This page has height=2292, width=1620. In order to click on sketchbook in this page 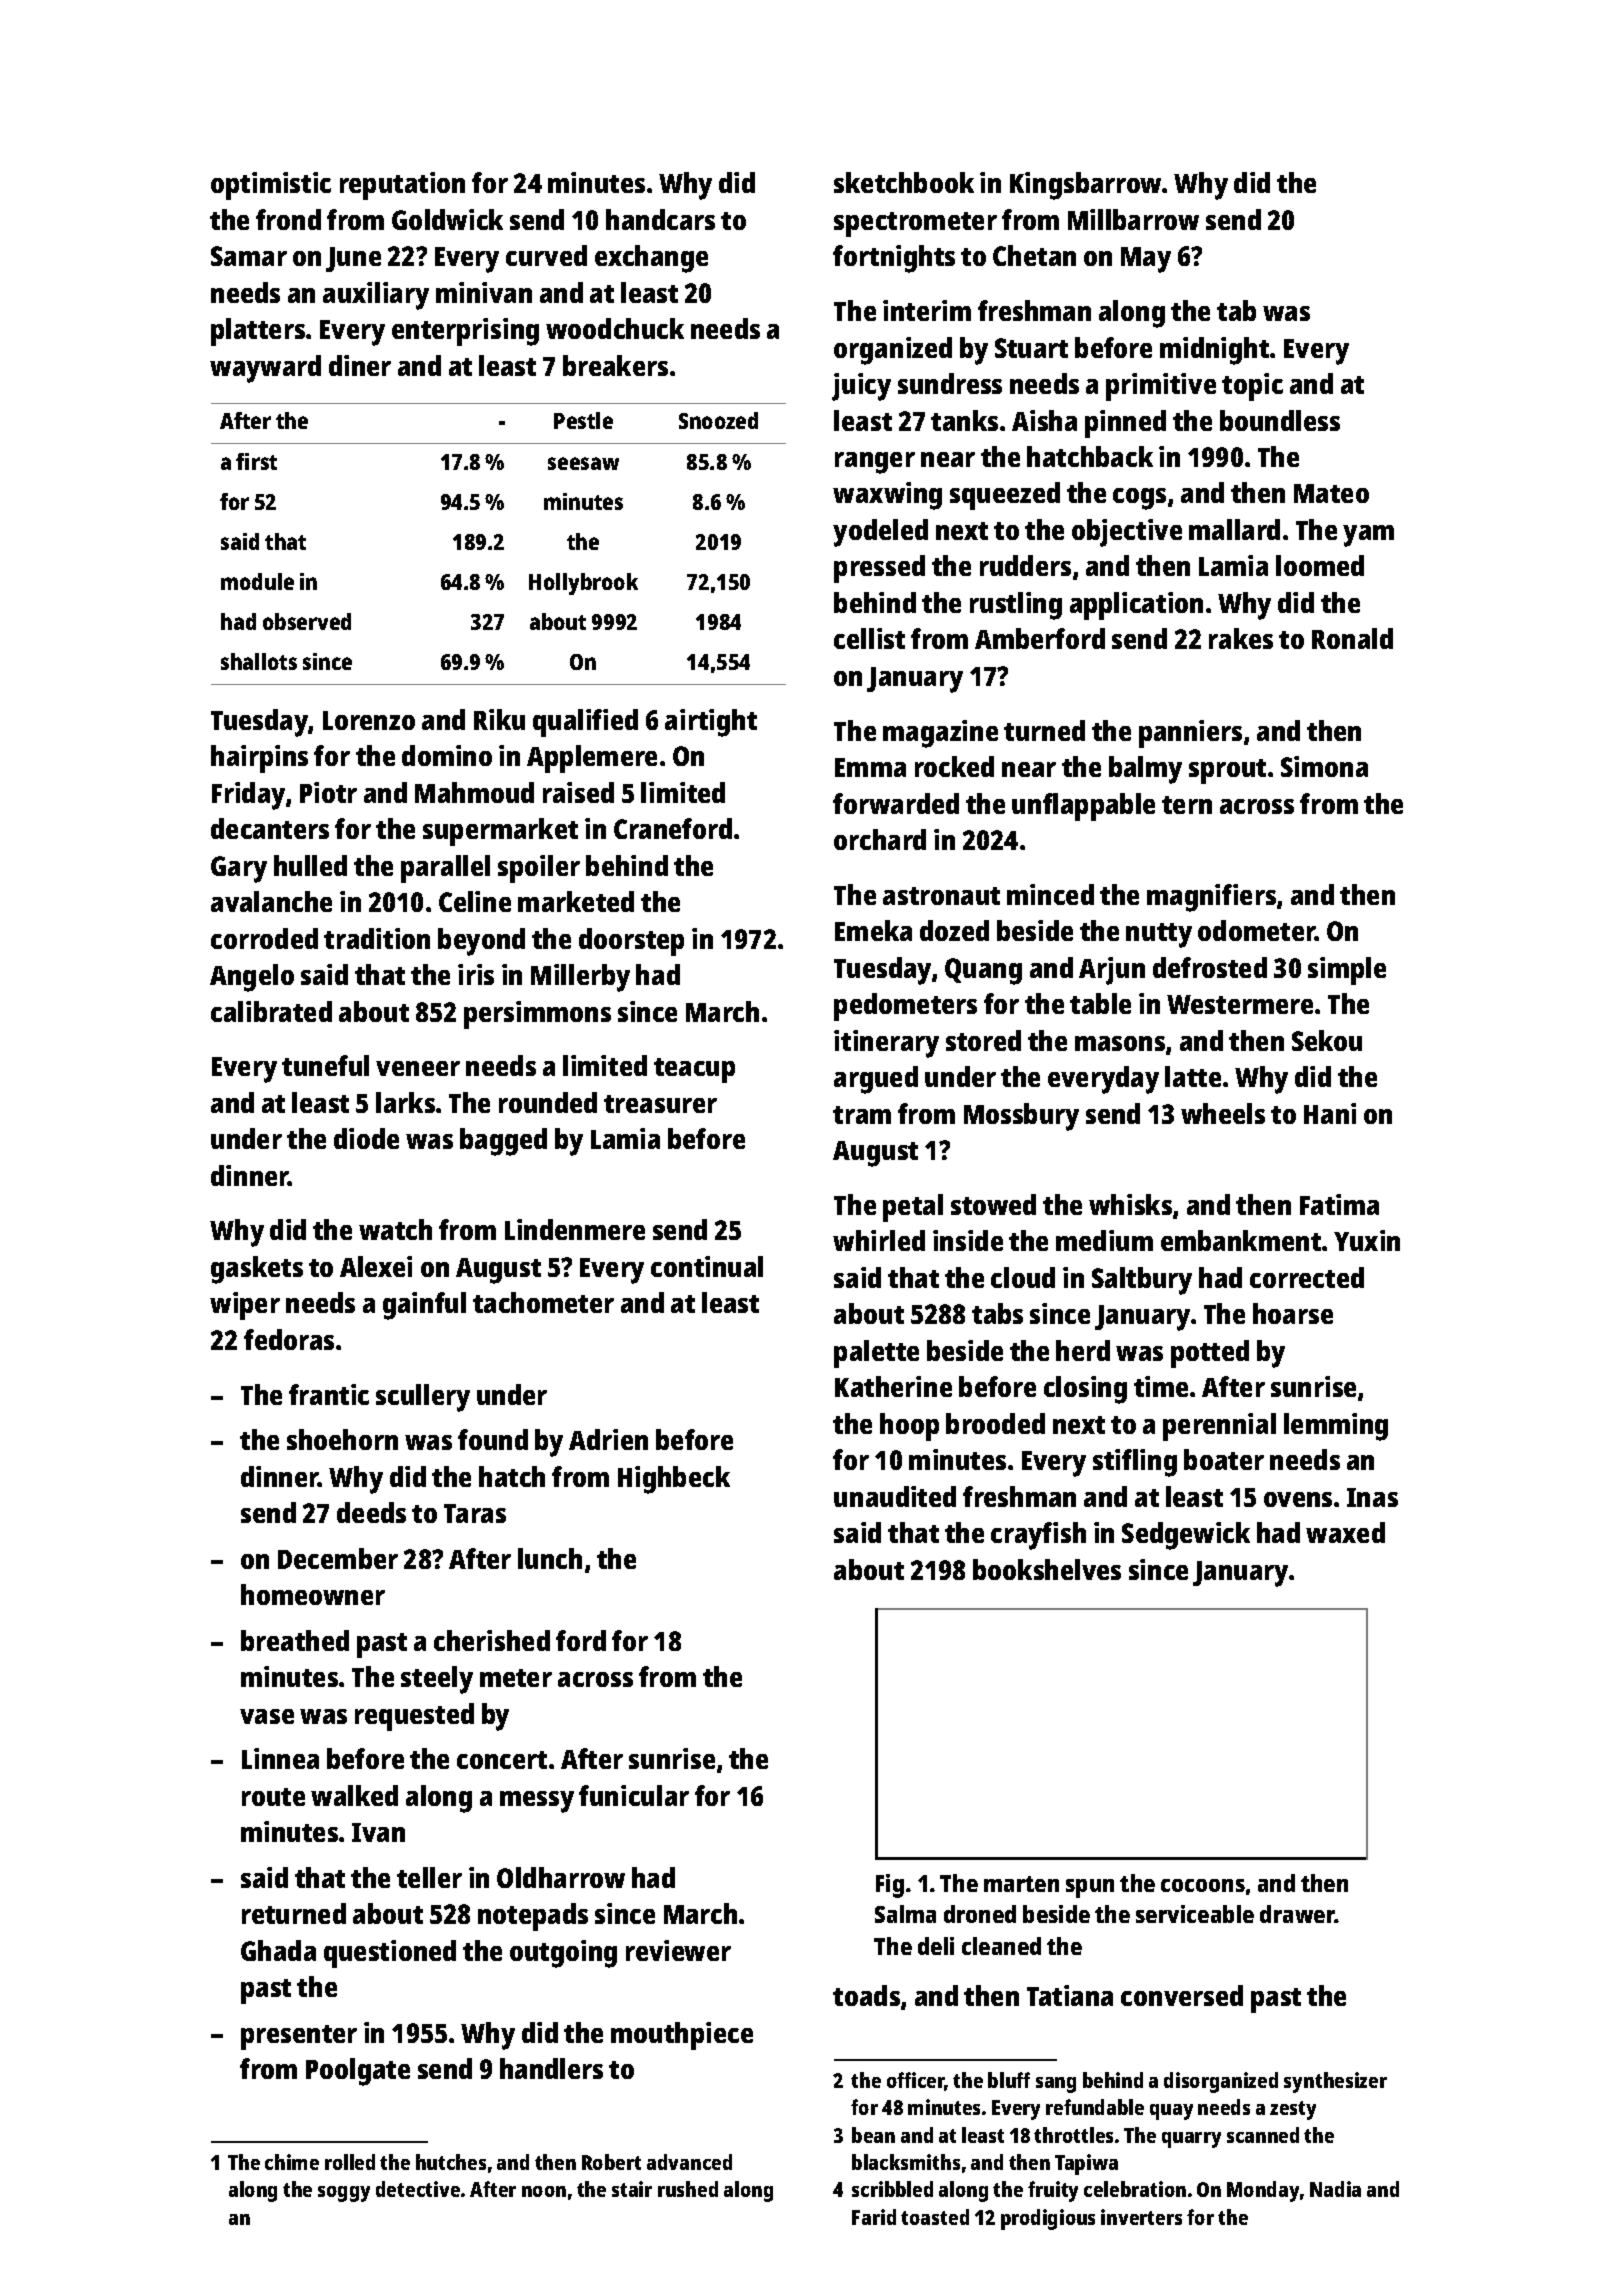, I will do `click(904, 182)`.
